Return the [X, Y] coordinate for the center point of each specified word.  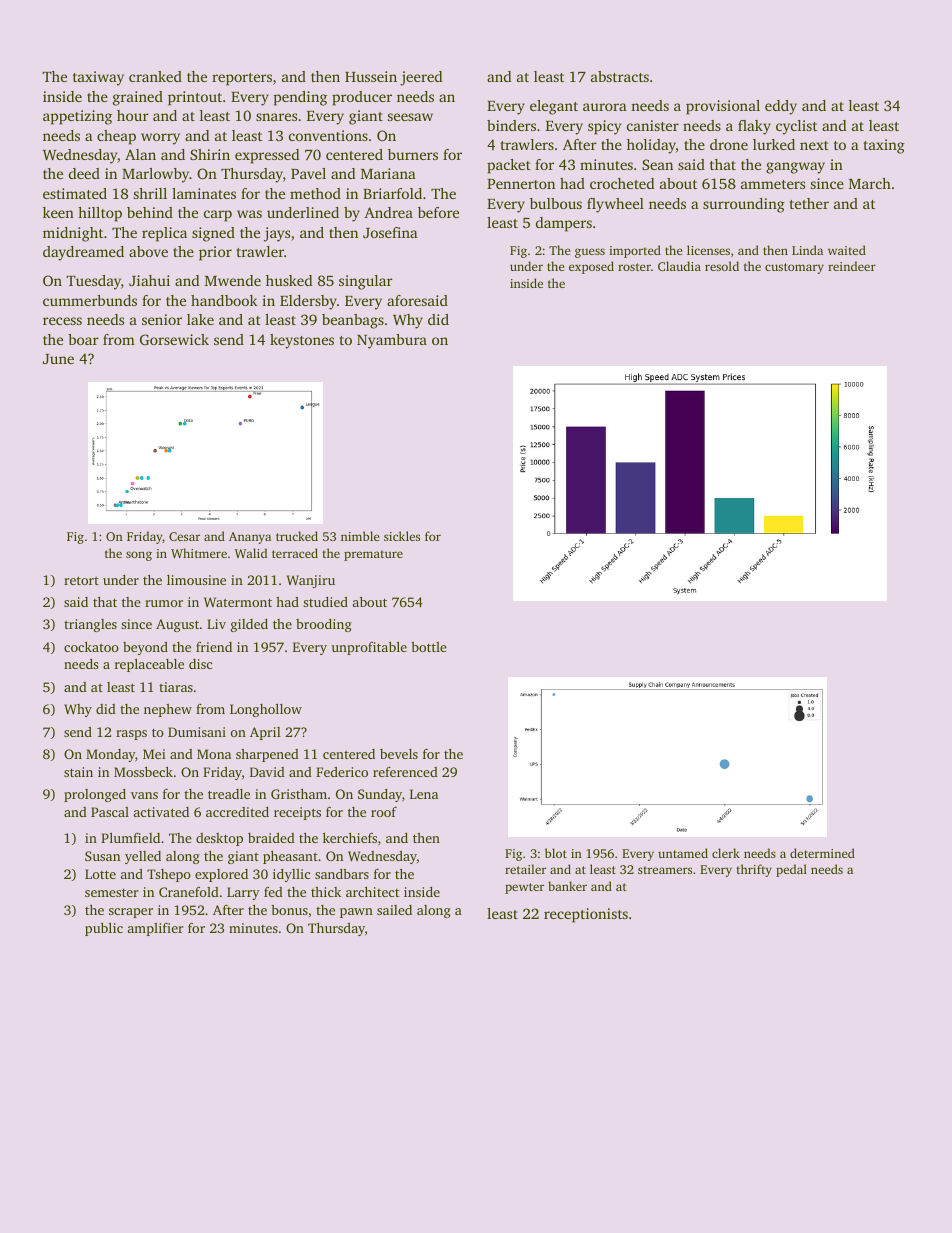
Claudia [679, 266]
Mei [154, 754]
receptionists [586, 915]
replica [164, 234]
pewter [524, 888]
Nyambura [392, 341]
